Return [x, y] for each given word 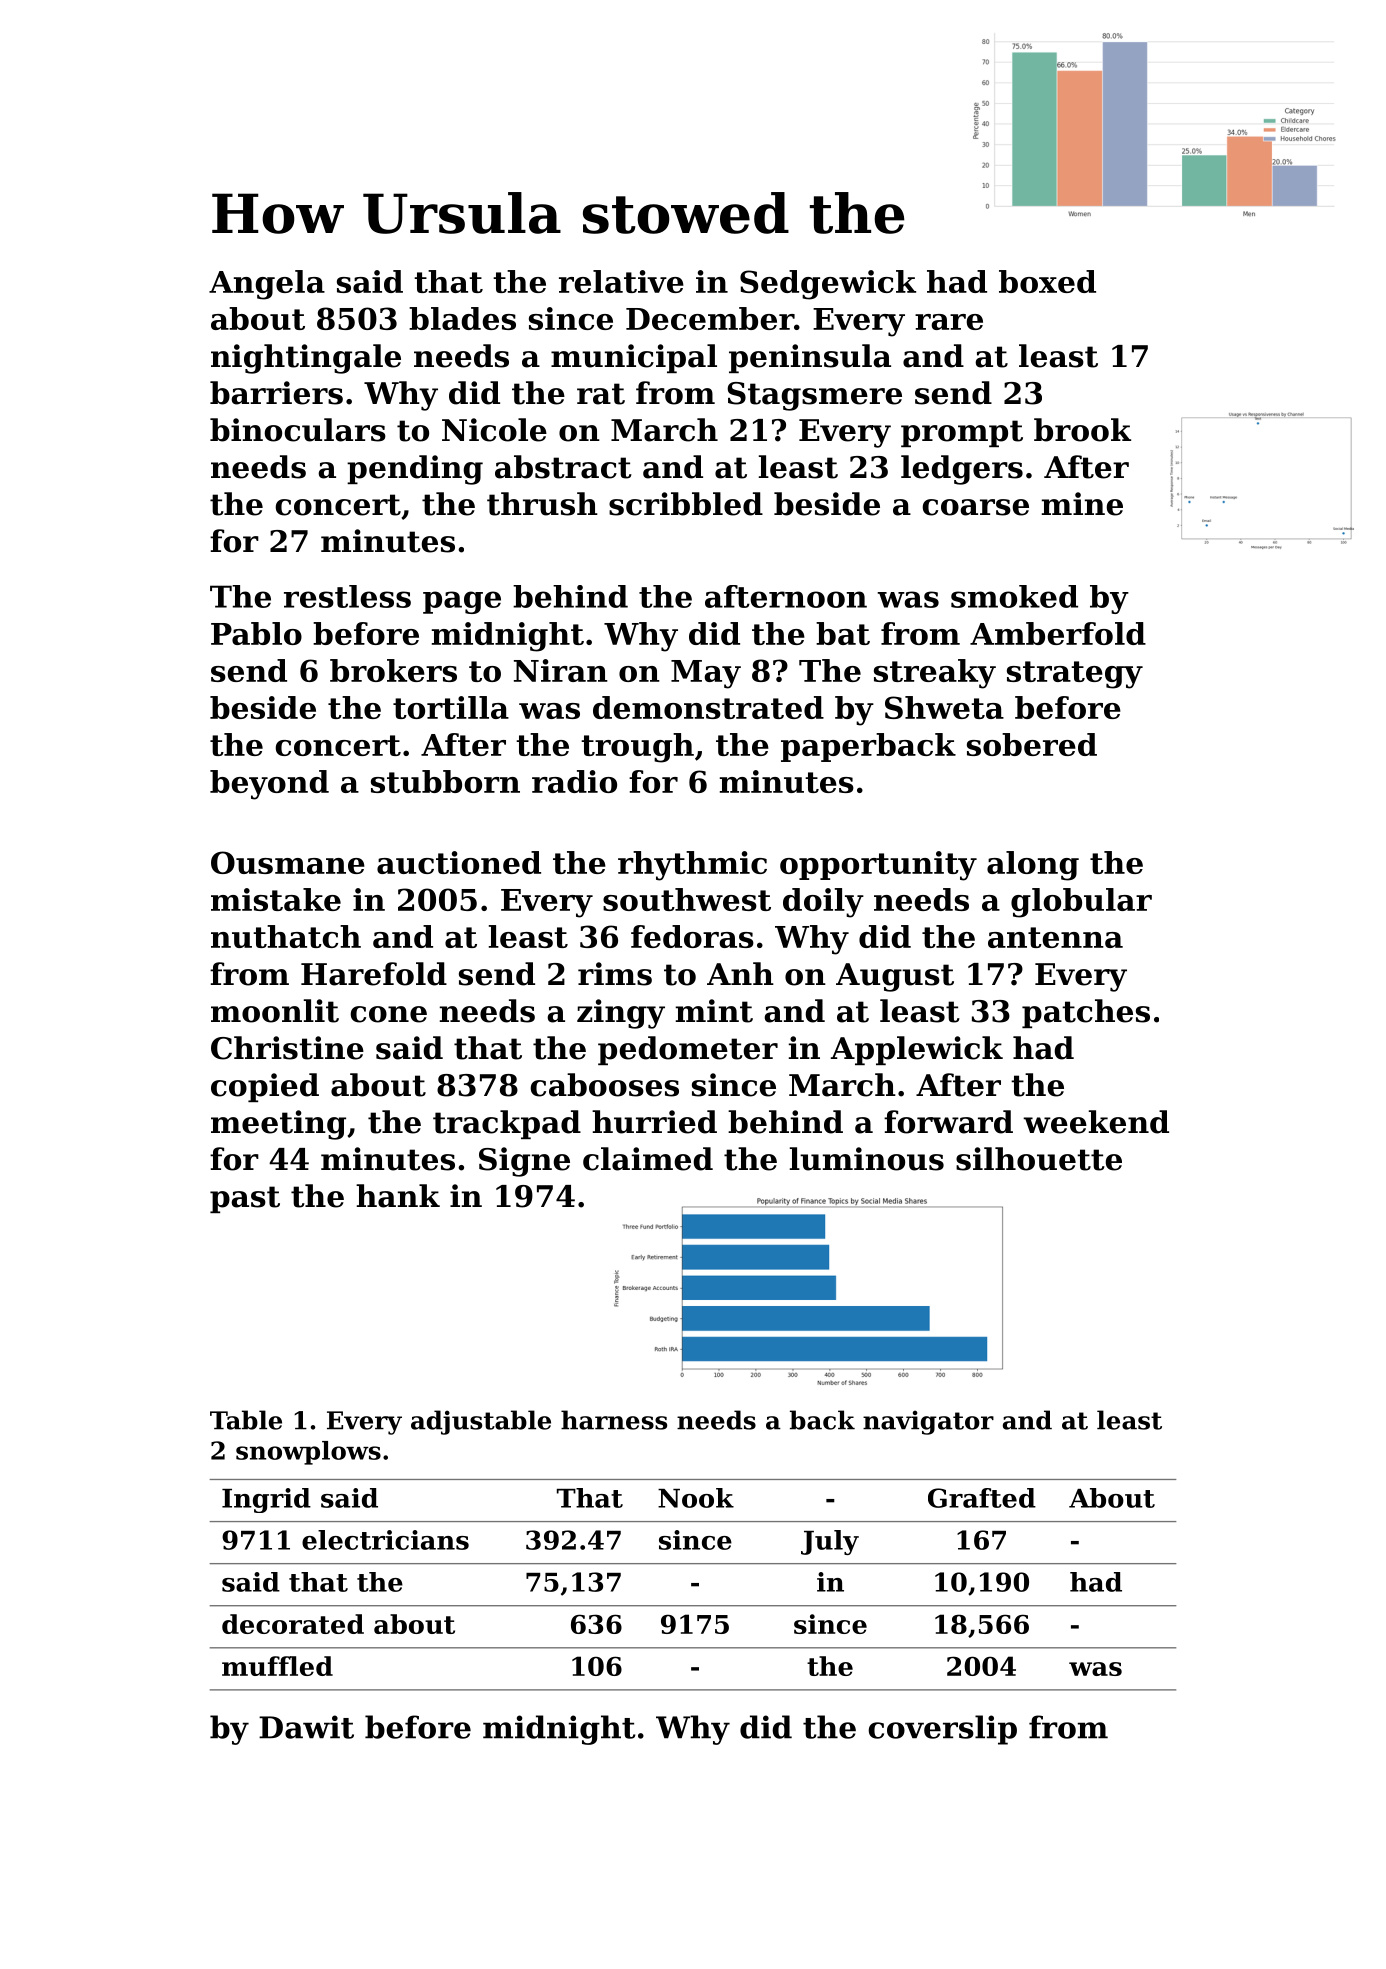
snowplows [308, 1453]
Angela [267, 285]
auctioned [459, 862]
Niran [561, 670]
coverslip [942, 1730]
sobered [1032, 744]
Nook [696, 1498]
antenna [1055, 937]
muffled [277, 1666]
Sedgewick [828, 285]
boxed [1047, 281]
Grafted [982, 1498]
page [462, 602]
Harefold [374, 974]
